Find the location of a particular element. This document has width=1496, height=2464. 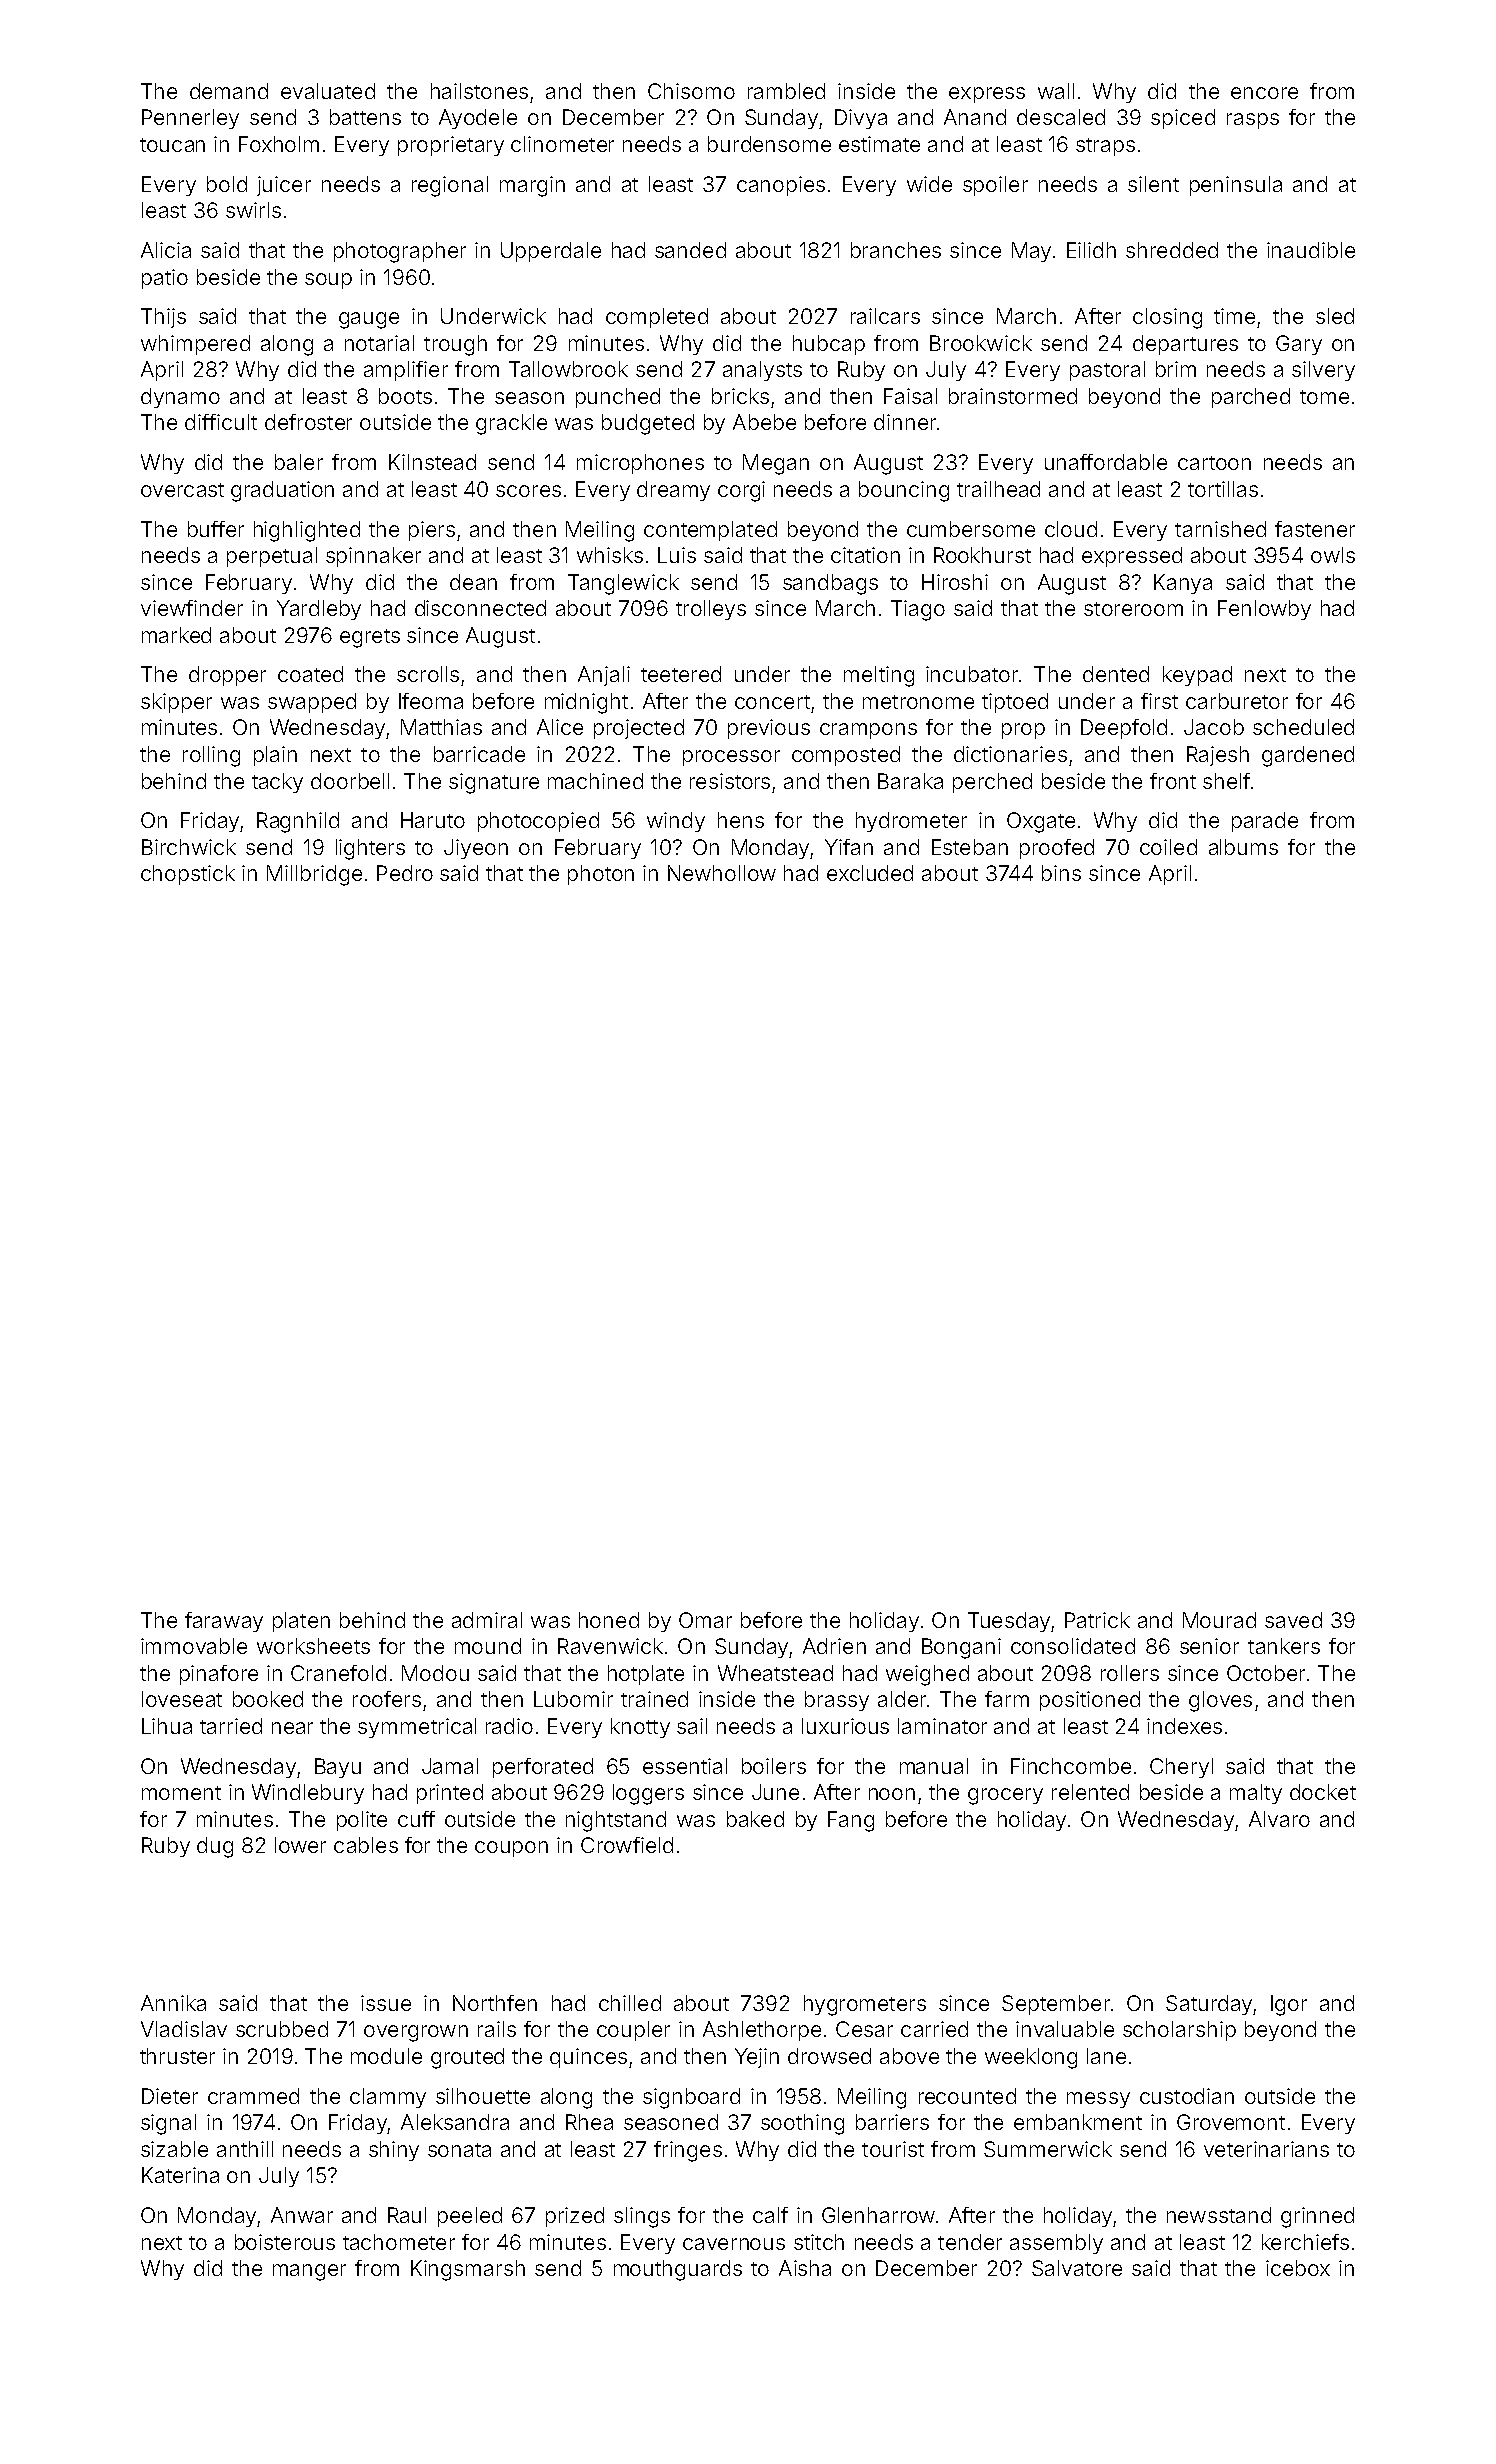

trolleys is located at coordinates (711, 610).
